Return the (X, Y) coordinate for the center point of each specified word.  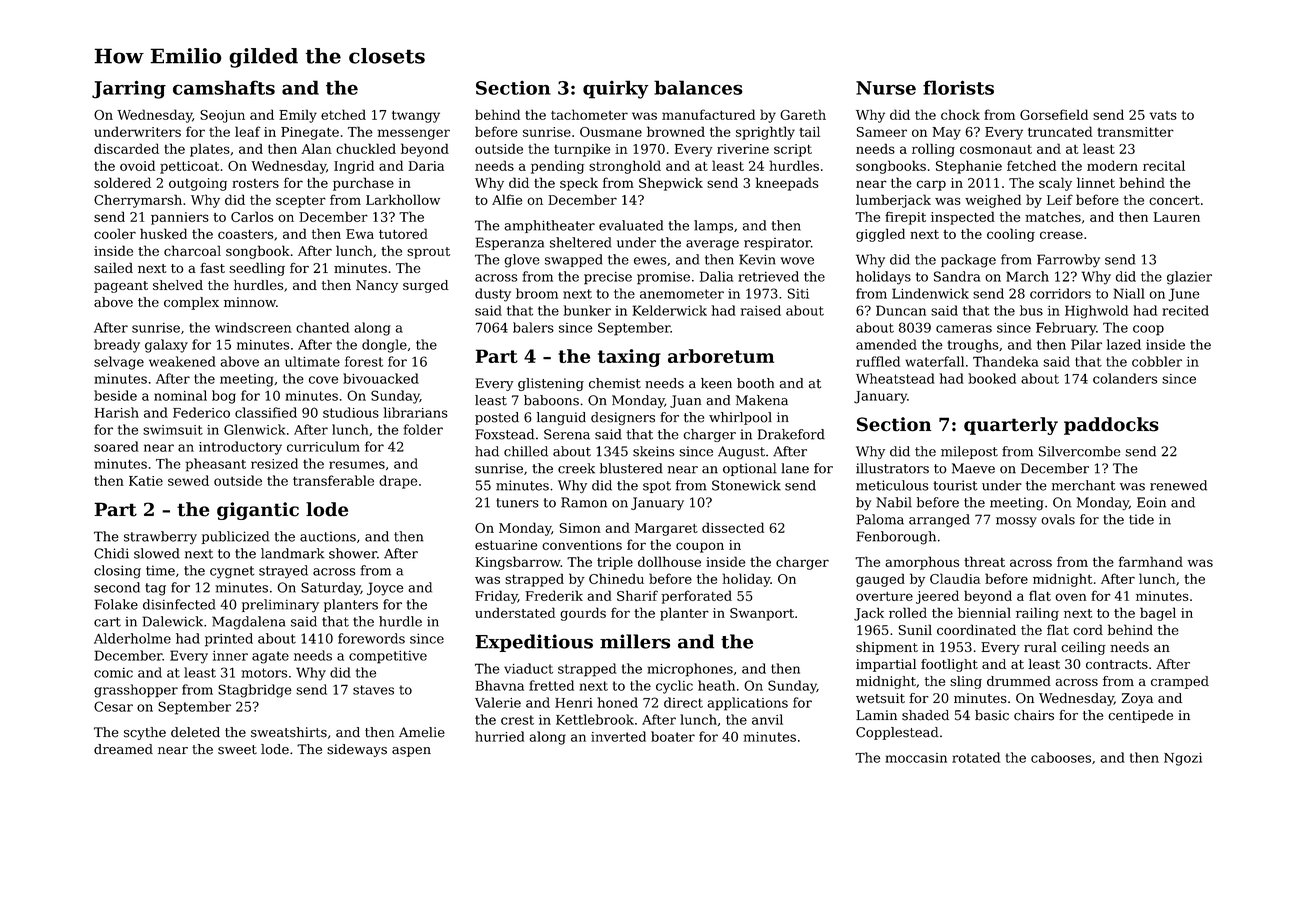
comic (113, 673)
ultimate (312, 361)
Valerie (498, 702)
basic (992, 715)
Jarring (129, 89)
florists (958, 87)
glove (521, 261)
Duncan (901, 310)
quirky (616, 89)
